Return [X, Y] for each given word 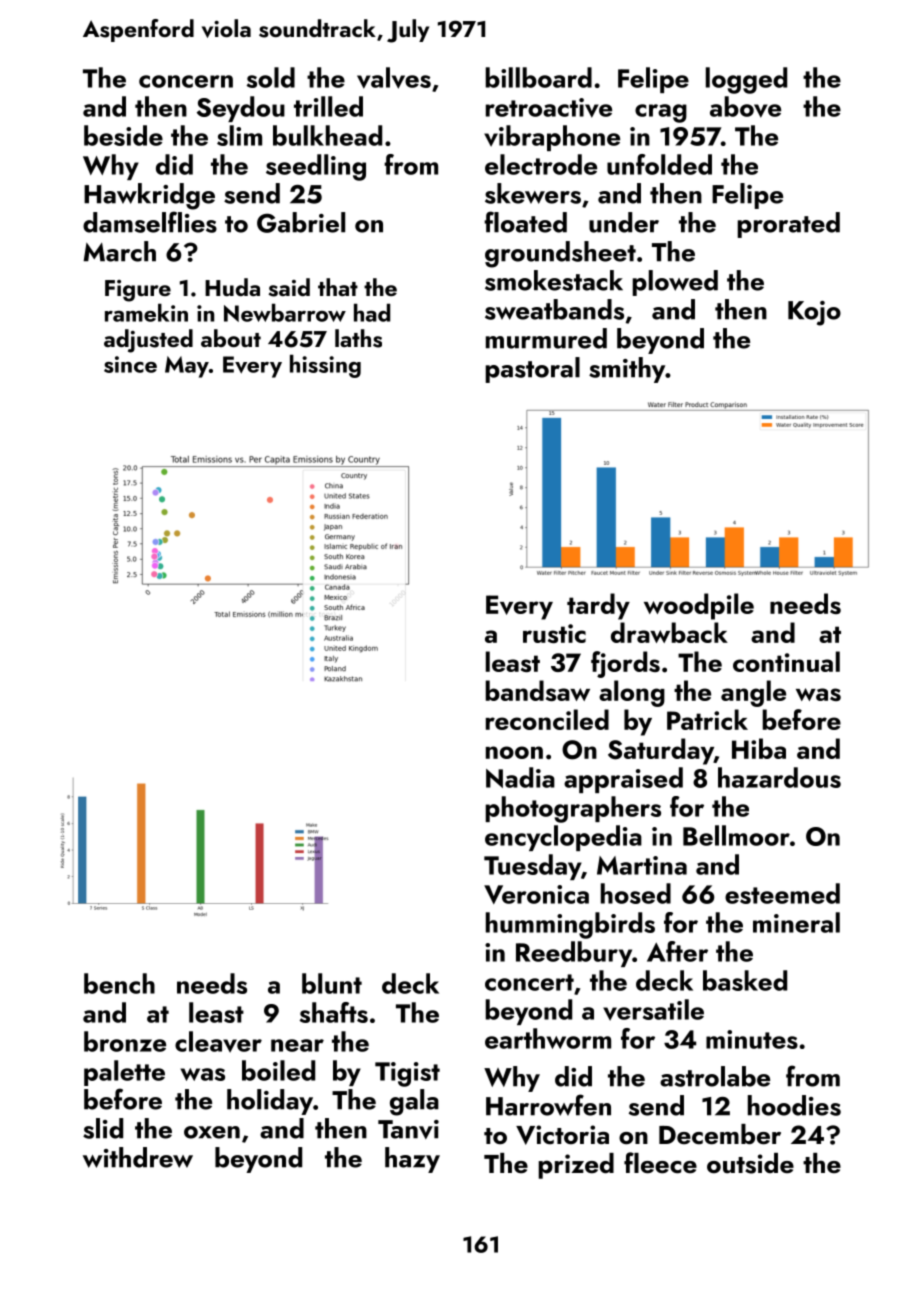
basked [745, 980]
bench [119, 983]
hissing [325, 366]
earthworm [548, 1038]
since [130, 364]
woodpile [699, 606]
